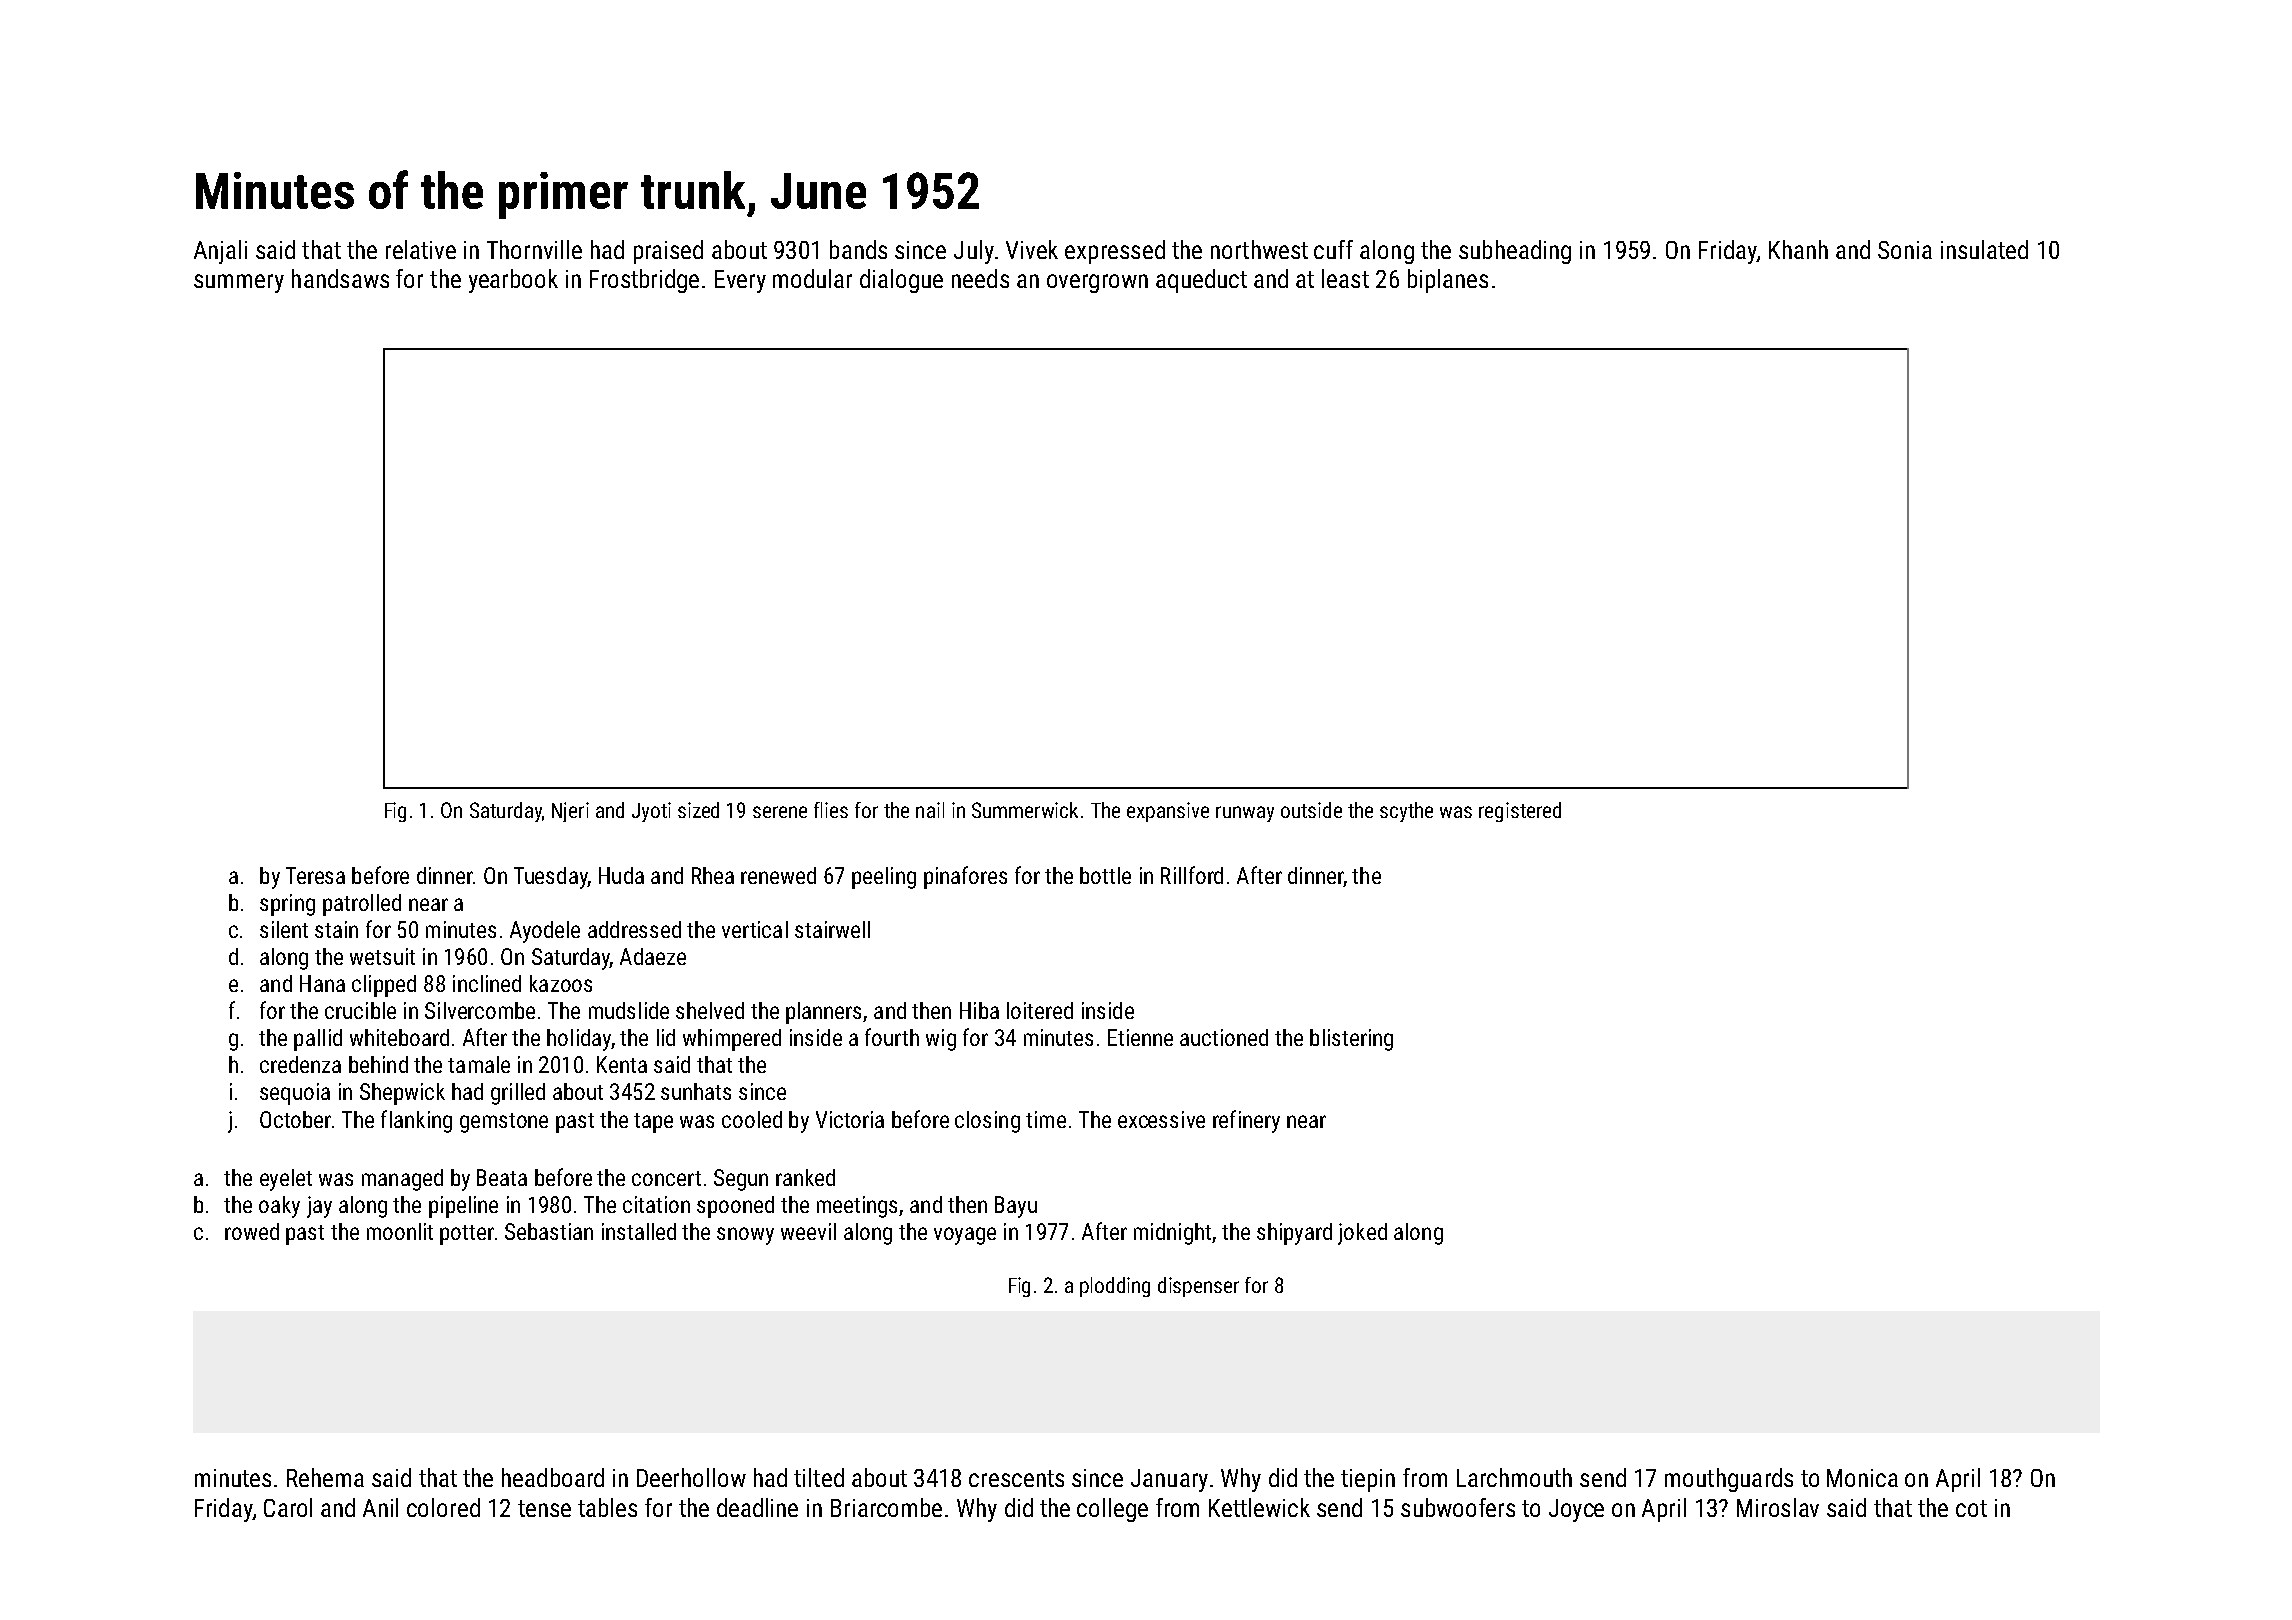 The width and height of the image is (2292, 1620). What do you see at coordinates (1406, 812) in the image?
I see `scythe` at bounding box center [1406, 812].
